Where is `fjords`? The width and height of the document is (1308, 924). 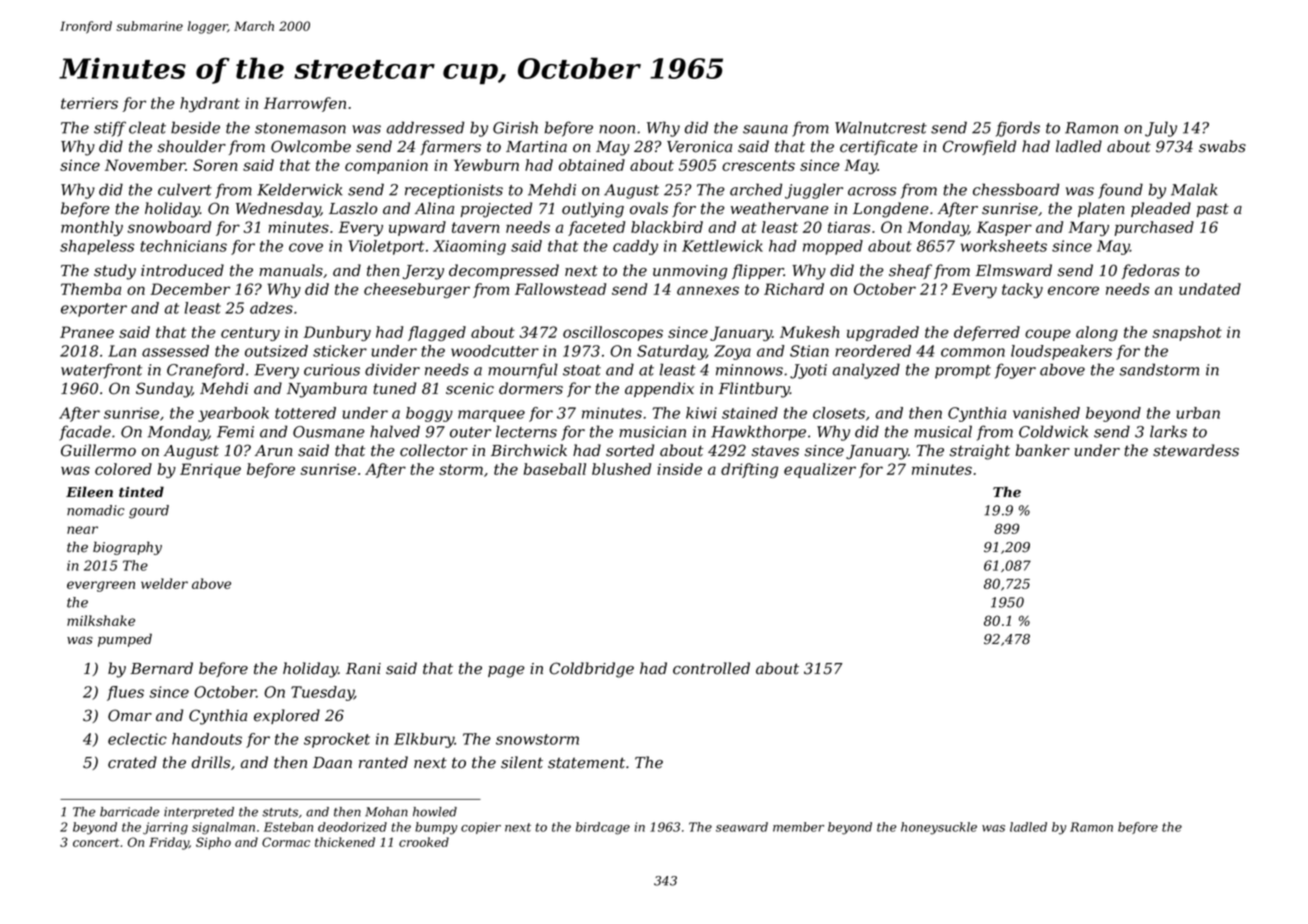
fjords is located at coordinates (1018, 129).
